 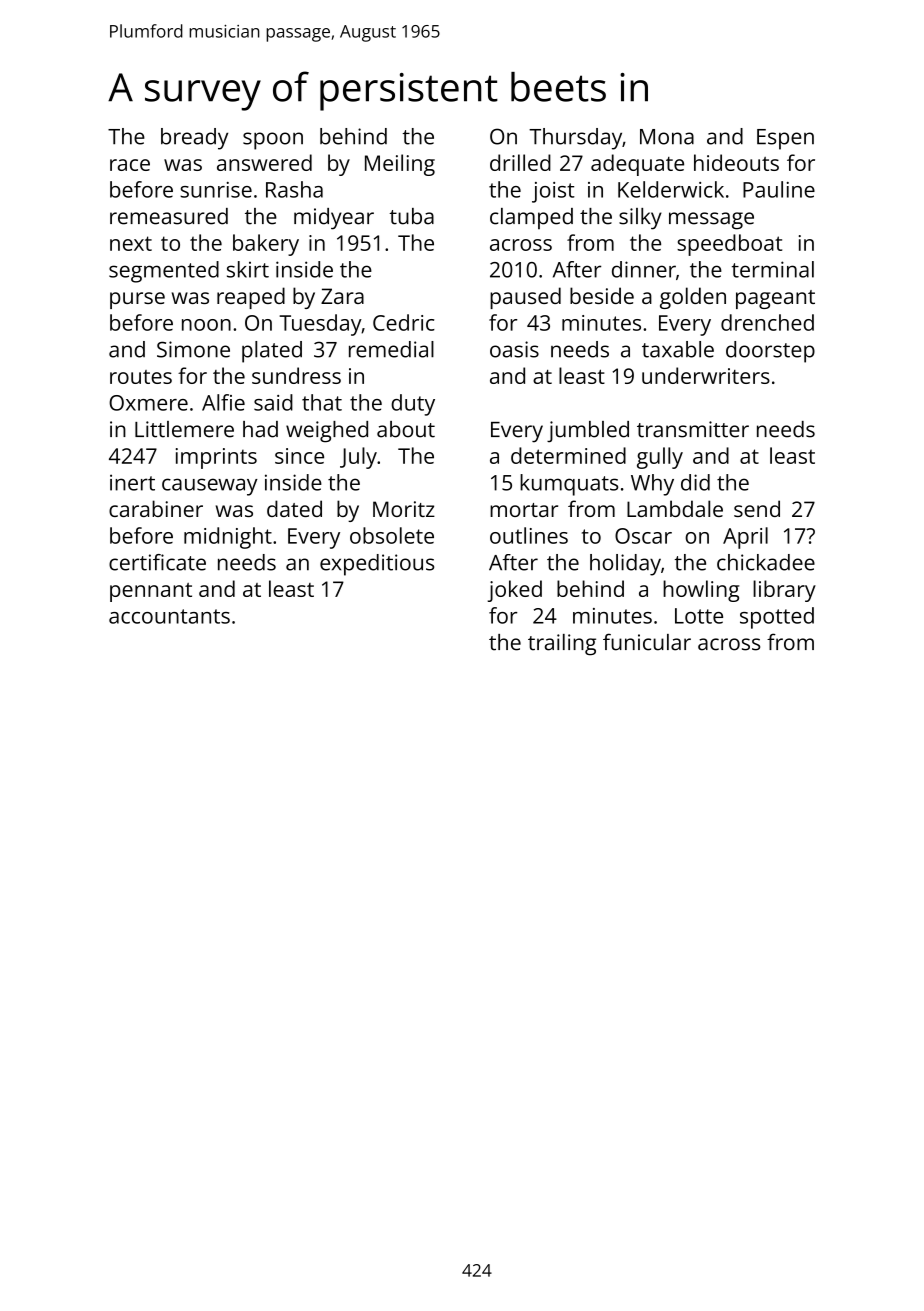 I want to click on bakery, so click(x=266, y=245).
